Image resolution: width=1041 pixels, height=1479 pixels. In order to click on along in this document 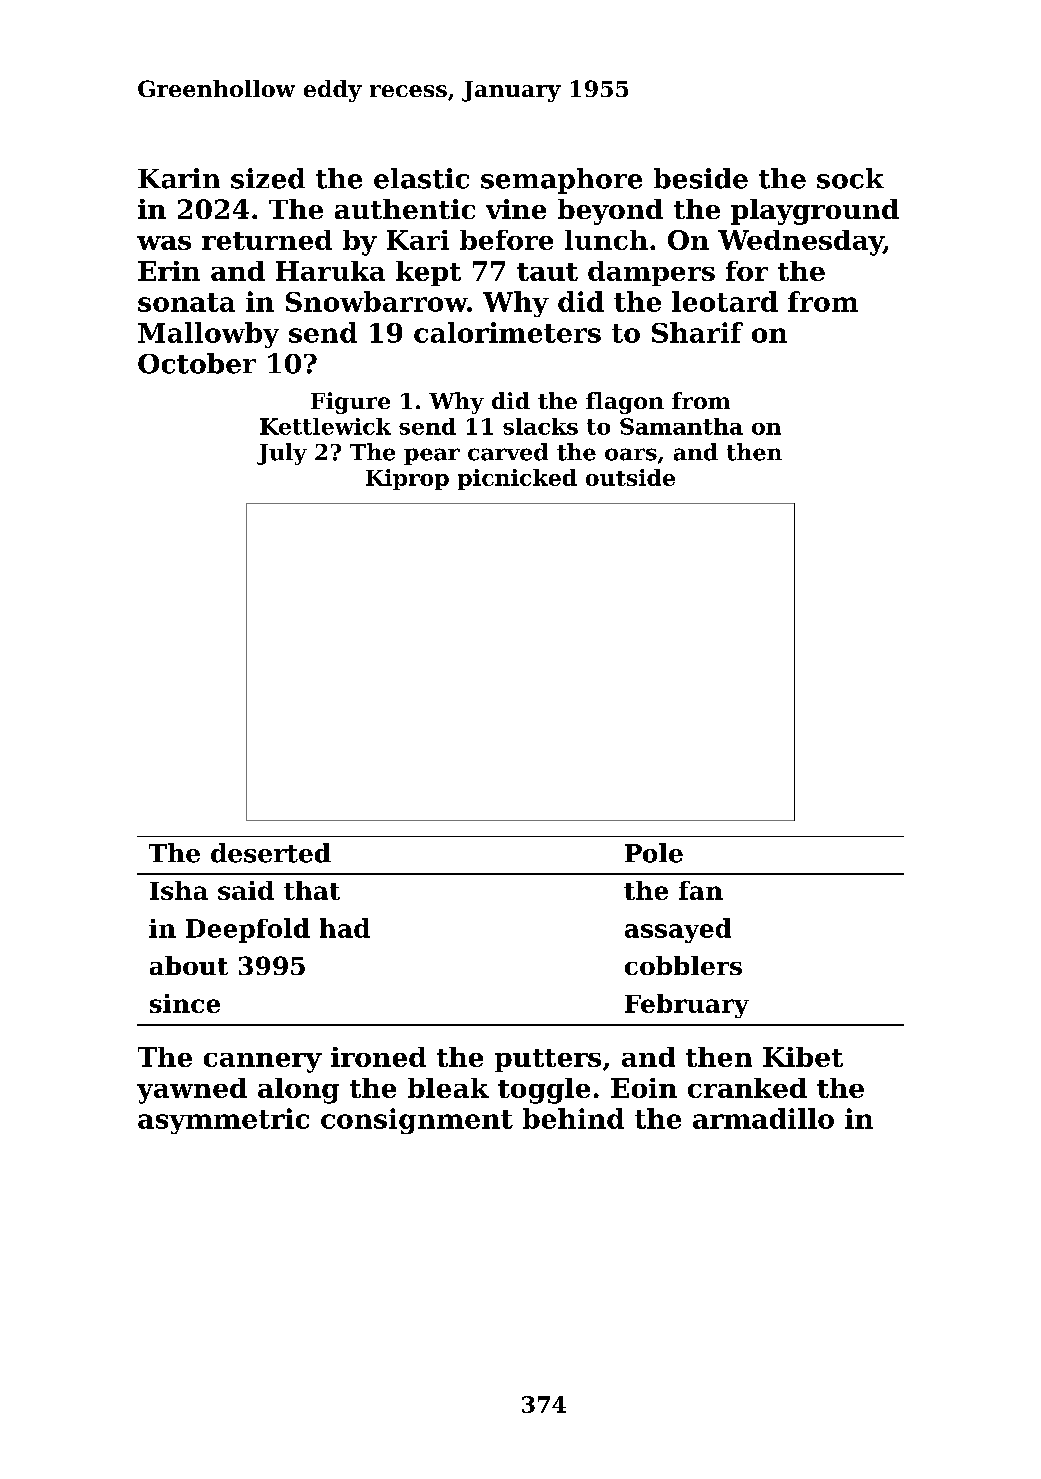, I will do `click(298, 1091)`.
